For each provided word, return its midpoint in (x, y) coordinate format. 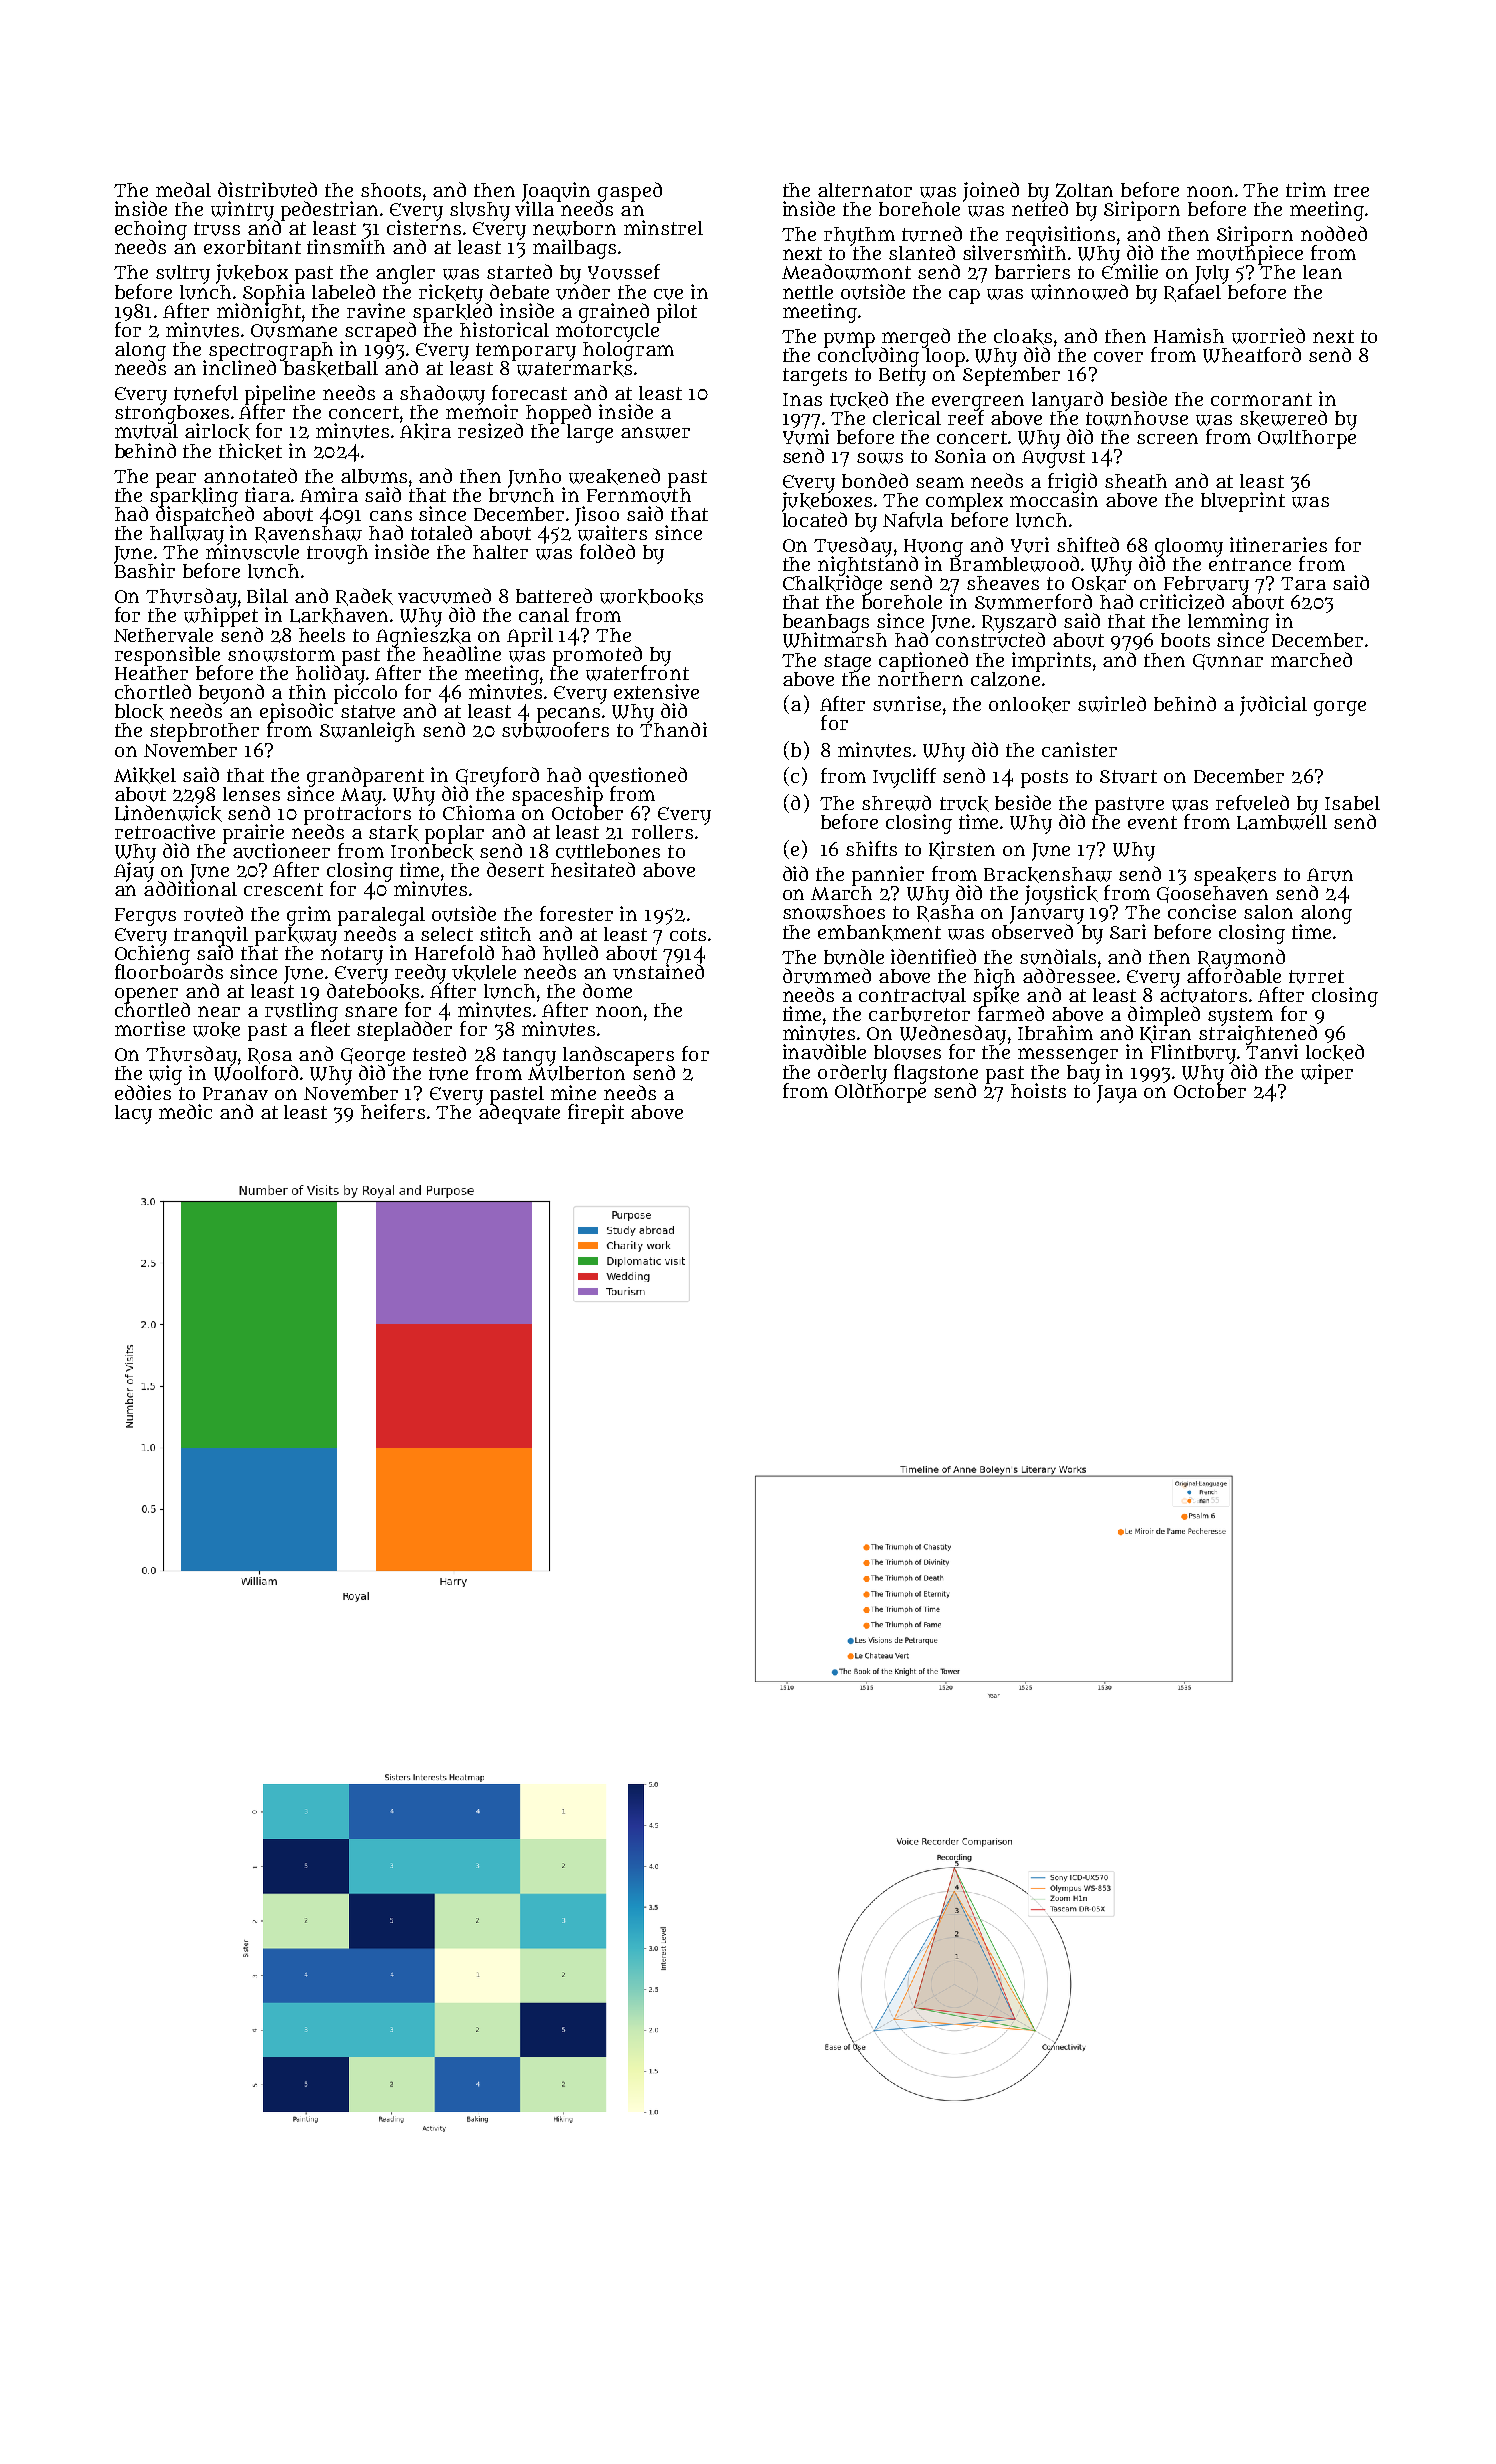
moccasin (1054, 500)
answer (655, 433)
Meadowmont (846, 272)
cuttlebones (608, 851)
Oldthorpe (880, 1093)
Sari (1128, 931)
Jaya (1117, 1094)
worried (1268, 336)
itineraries (1278, 544)
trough (337, 554)
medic (185, 1111)
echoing (151, 230)
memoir (482, 412)
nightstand (868, 565)
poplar (454, 834)
